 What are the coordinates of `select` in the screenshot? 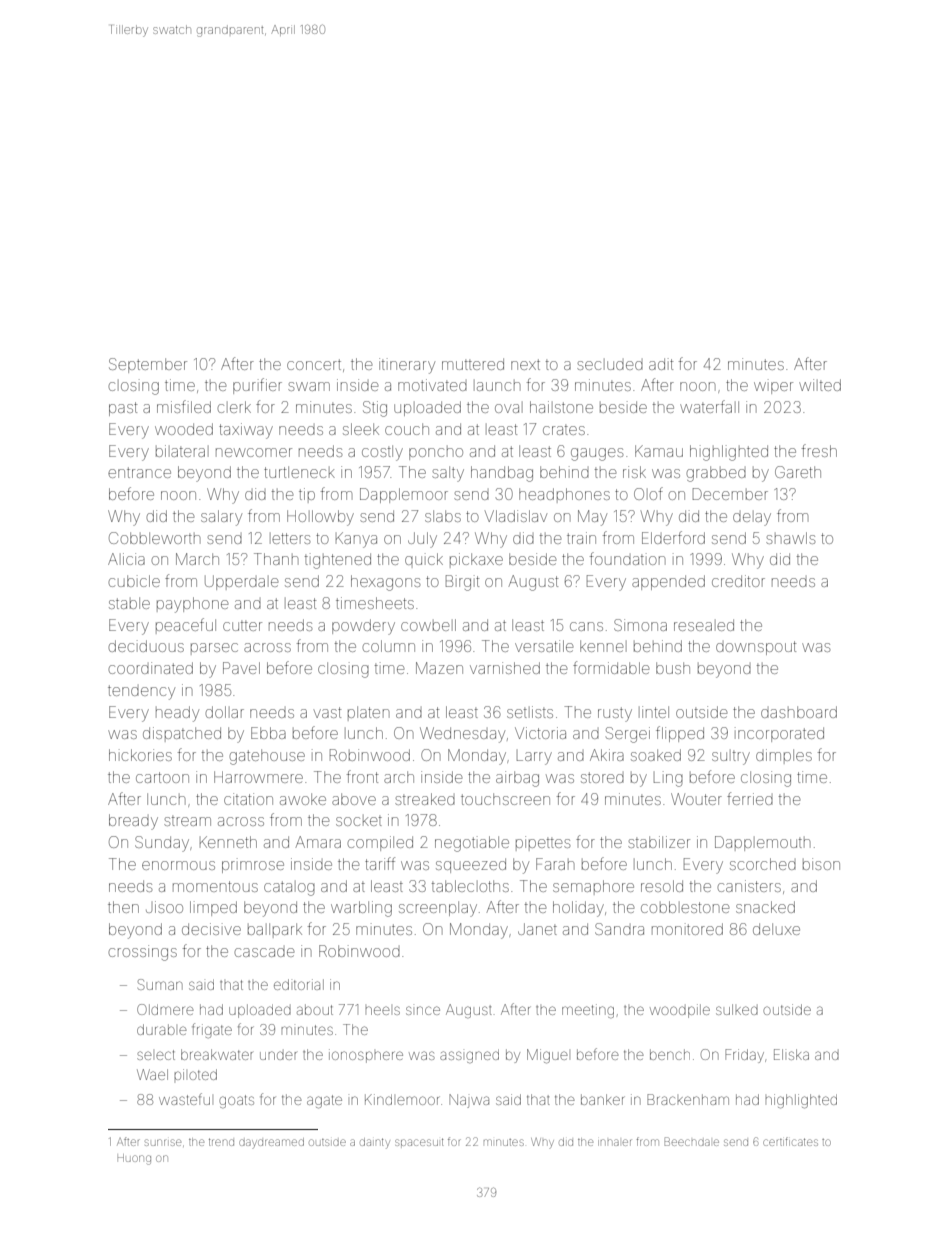 It's located at (156, 1055).
